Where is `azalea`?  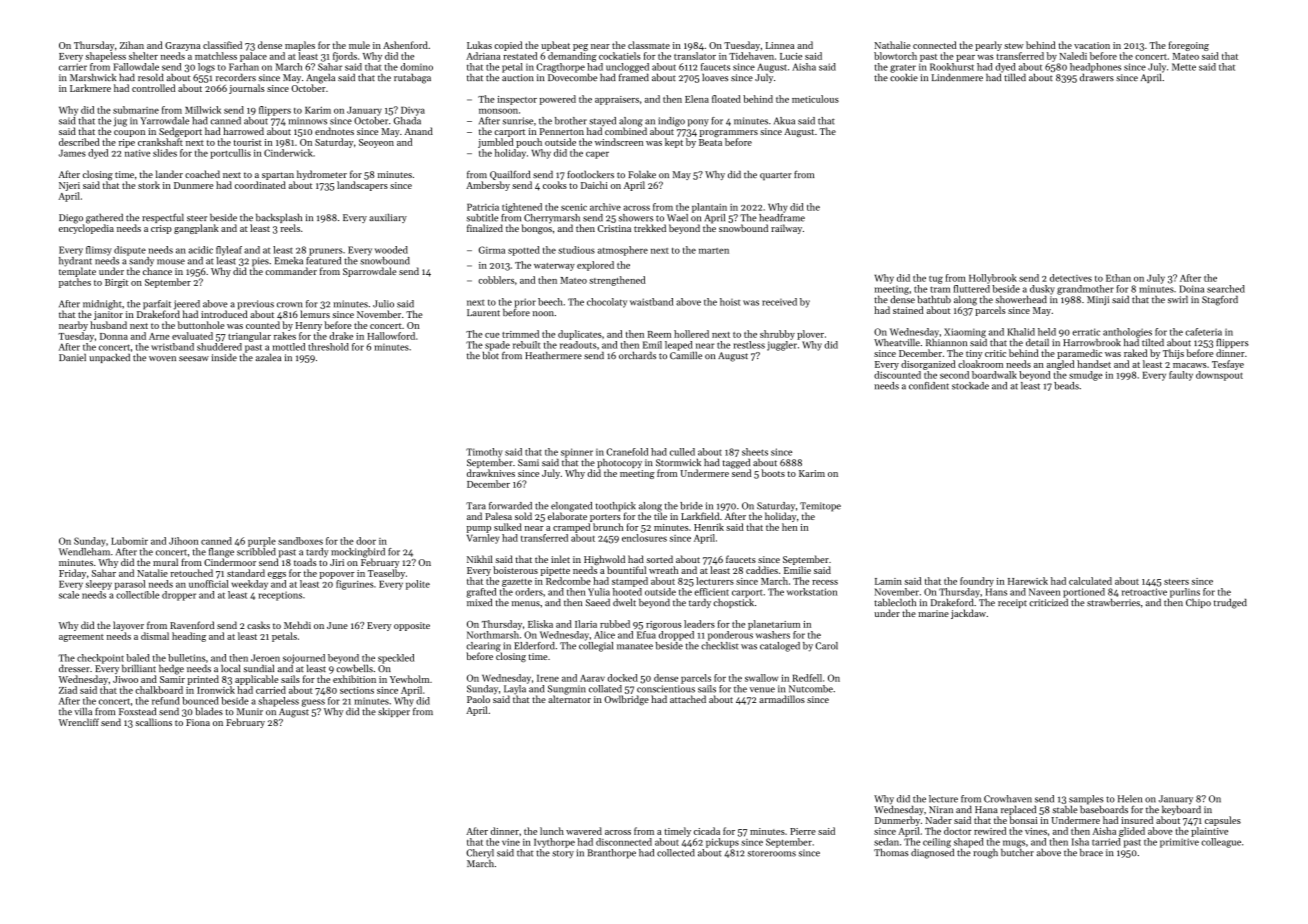 azalea is located at coordinates (268, 357).
